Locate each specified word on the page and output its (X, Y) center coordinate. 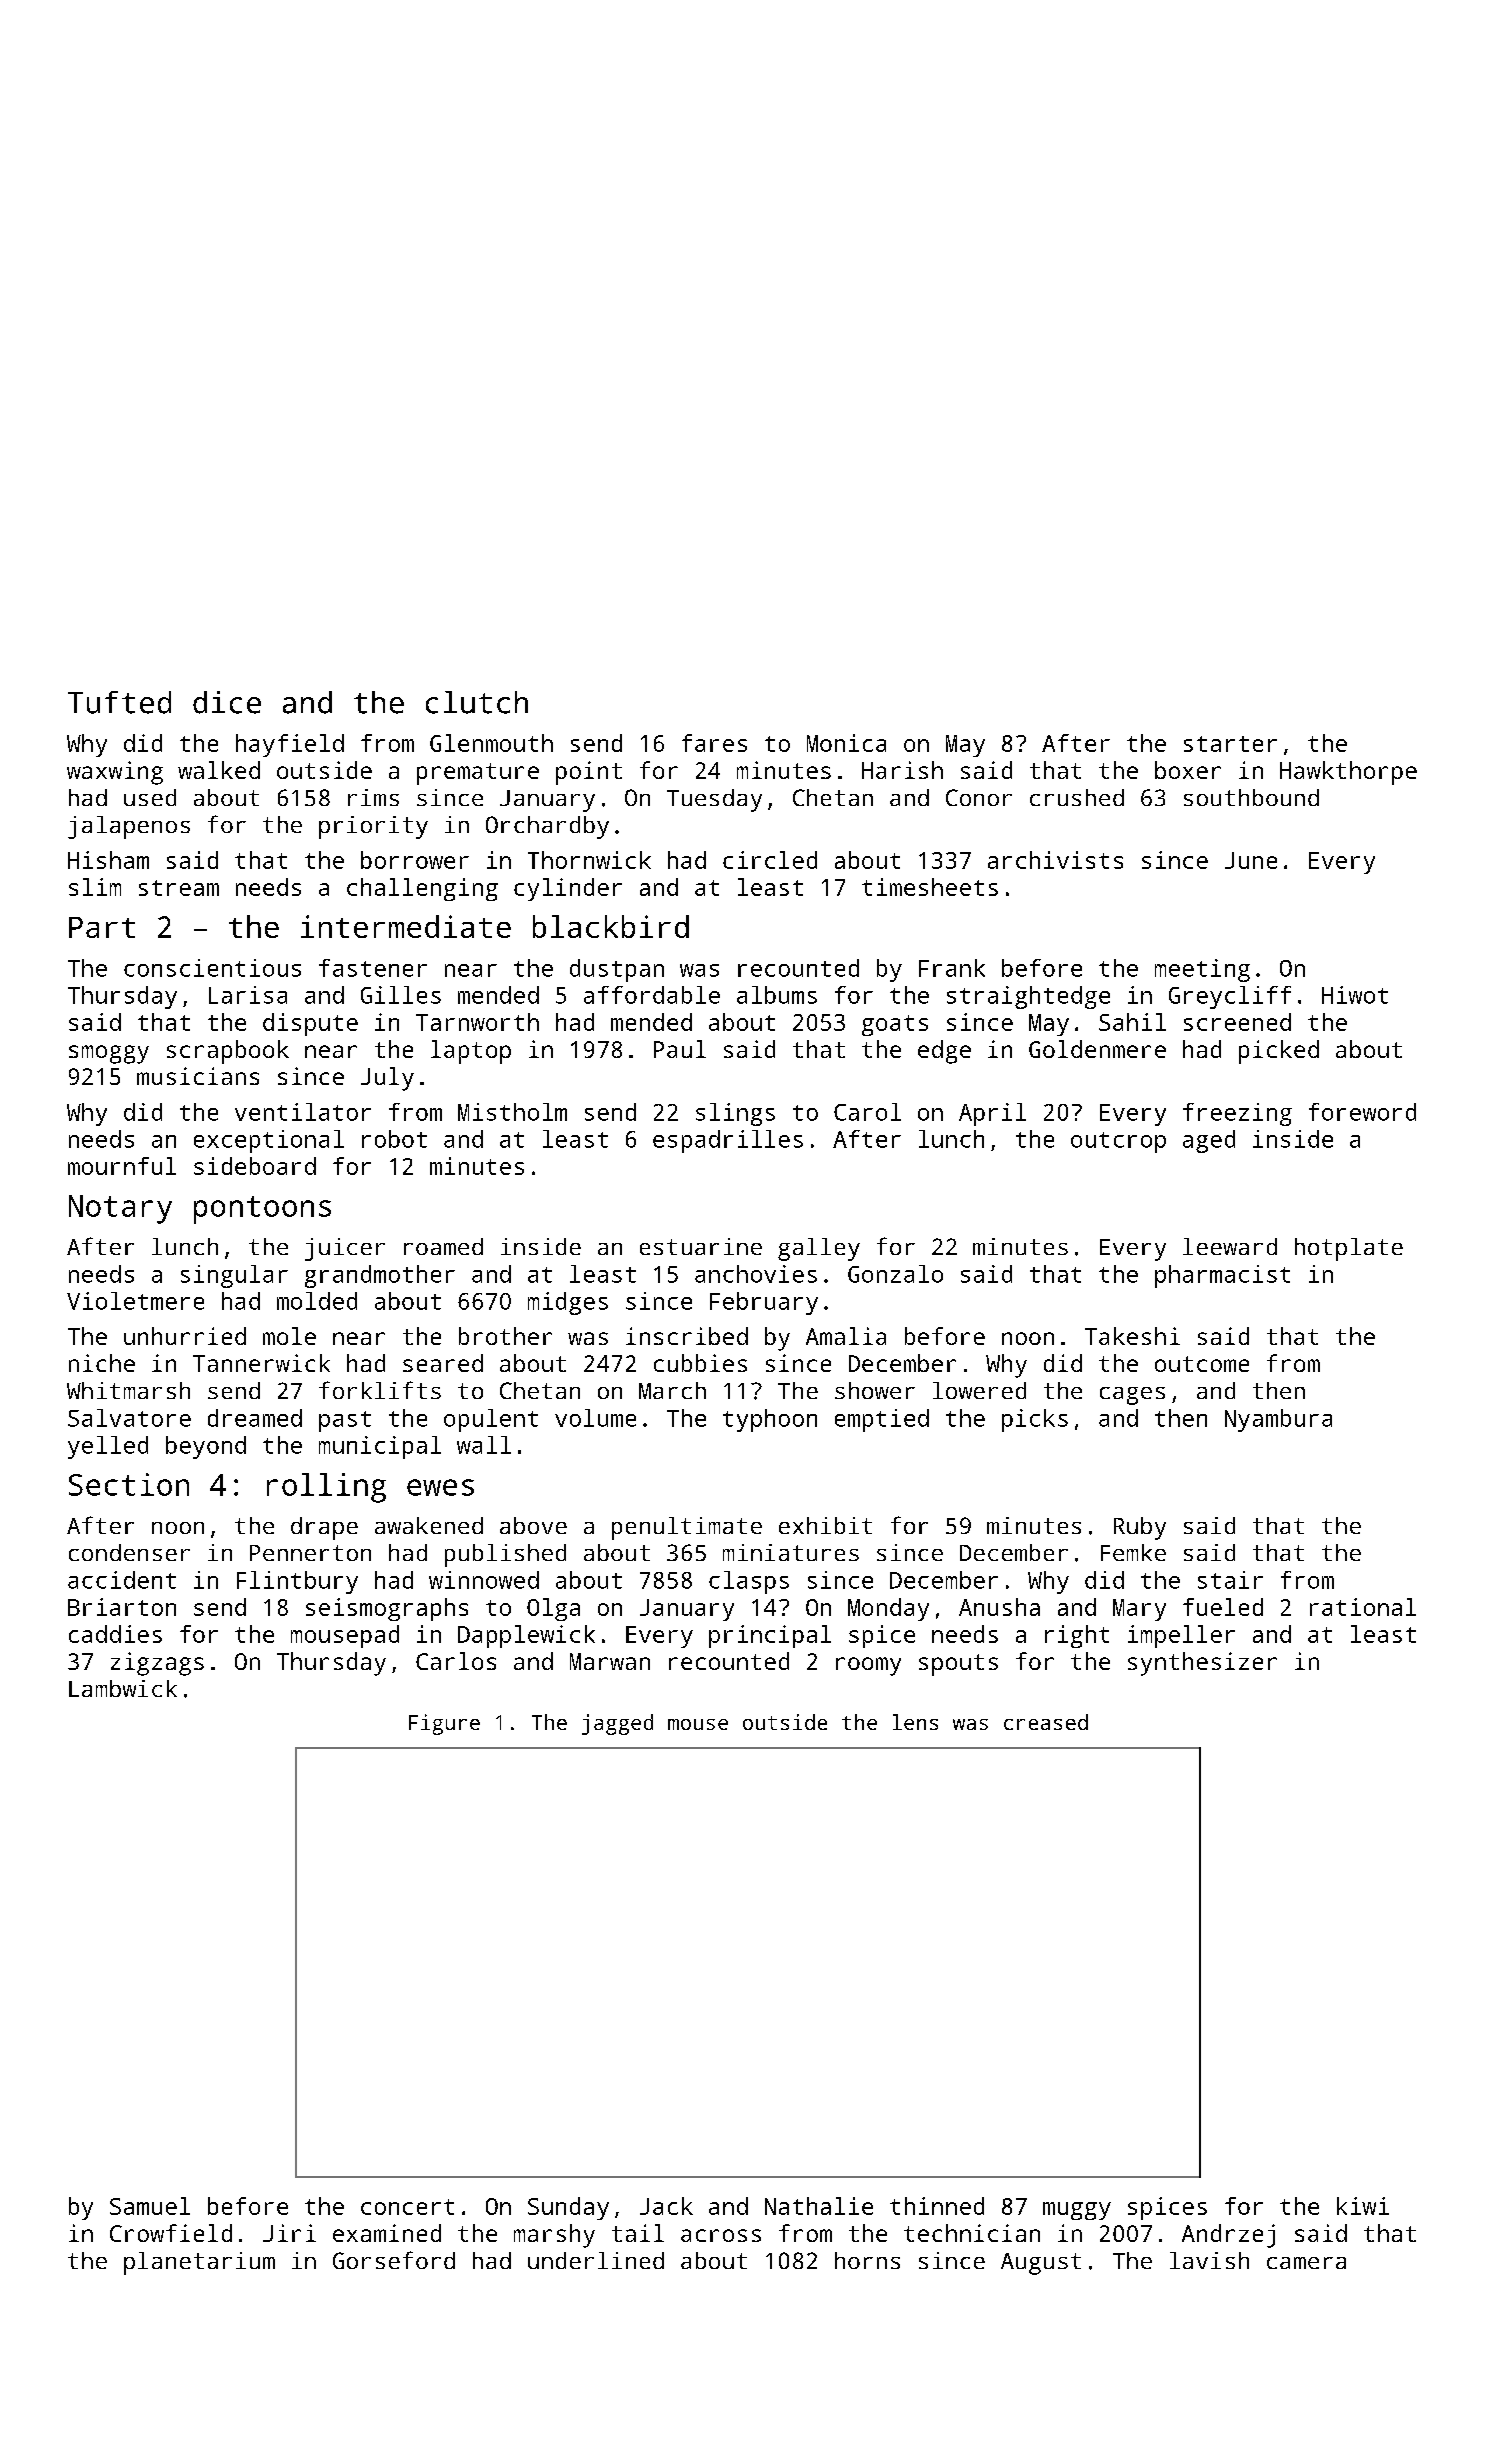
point (589, 773)
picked (1279, 1052)
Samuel (150, 2206)
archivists (1055, 860)
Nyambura (1278, 1420)
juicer (345, 1249)
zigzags (157, 1664)
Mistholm (512, 1112)
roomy (868, 1666)
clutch (477, 702)
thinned (937, 2206)
